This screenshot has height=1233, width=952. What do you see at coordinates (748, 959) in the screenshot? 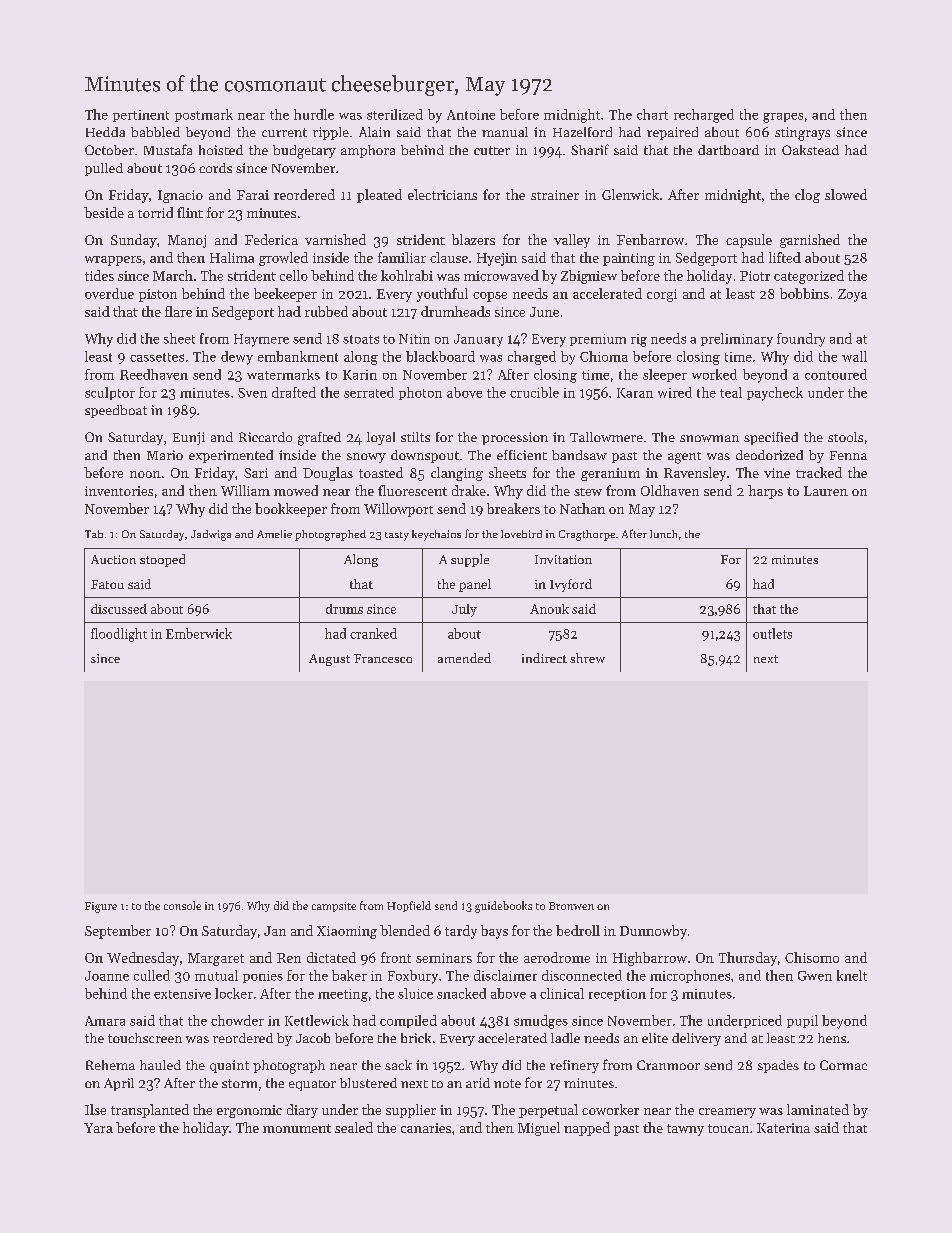
I see `Thursday` at bounding box center [748, 959].
